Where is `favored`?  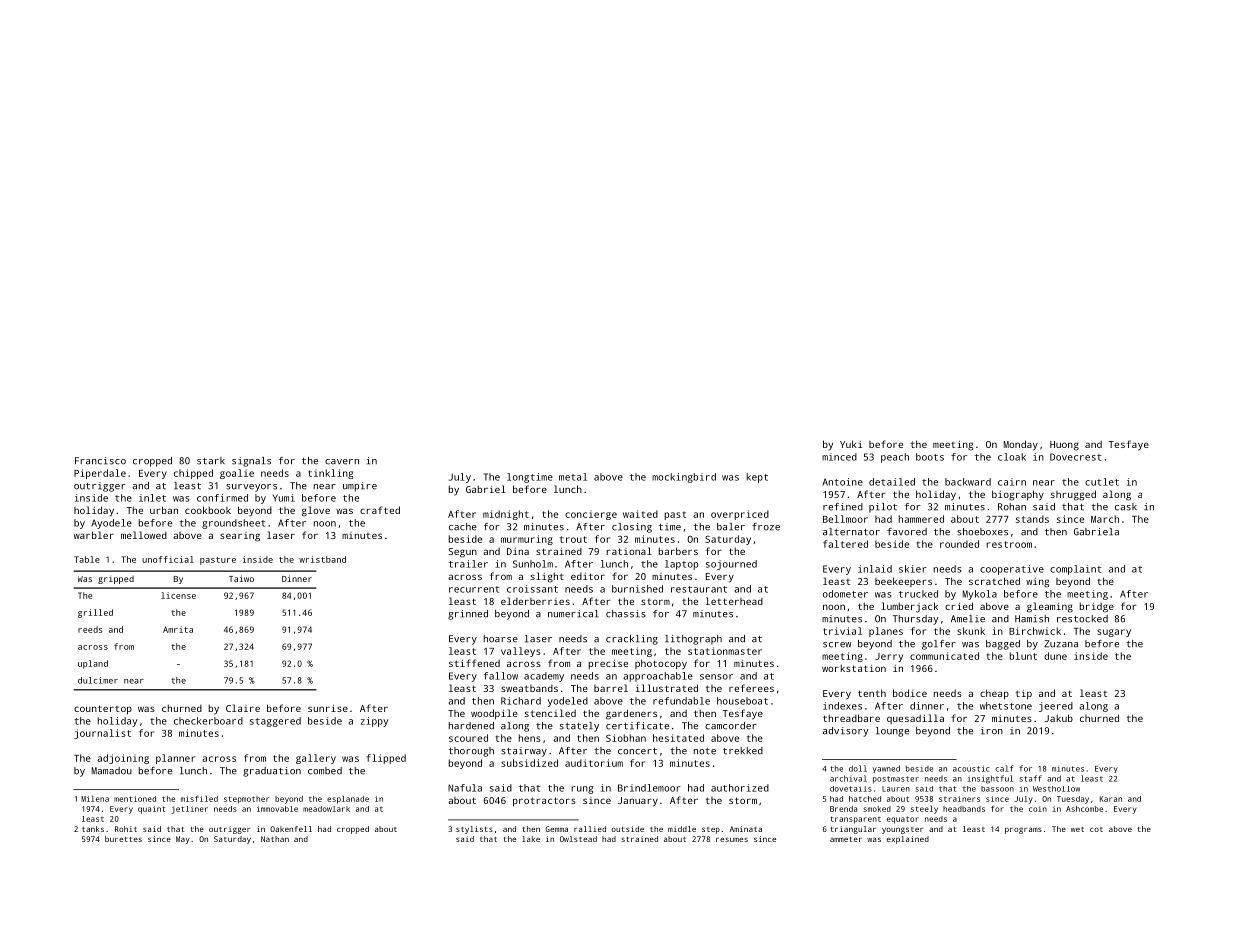
favored is located at coordinates (907, 532).
